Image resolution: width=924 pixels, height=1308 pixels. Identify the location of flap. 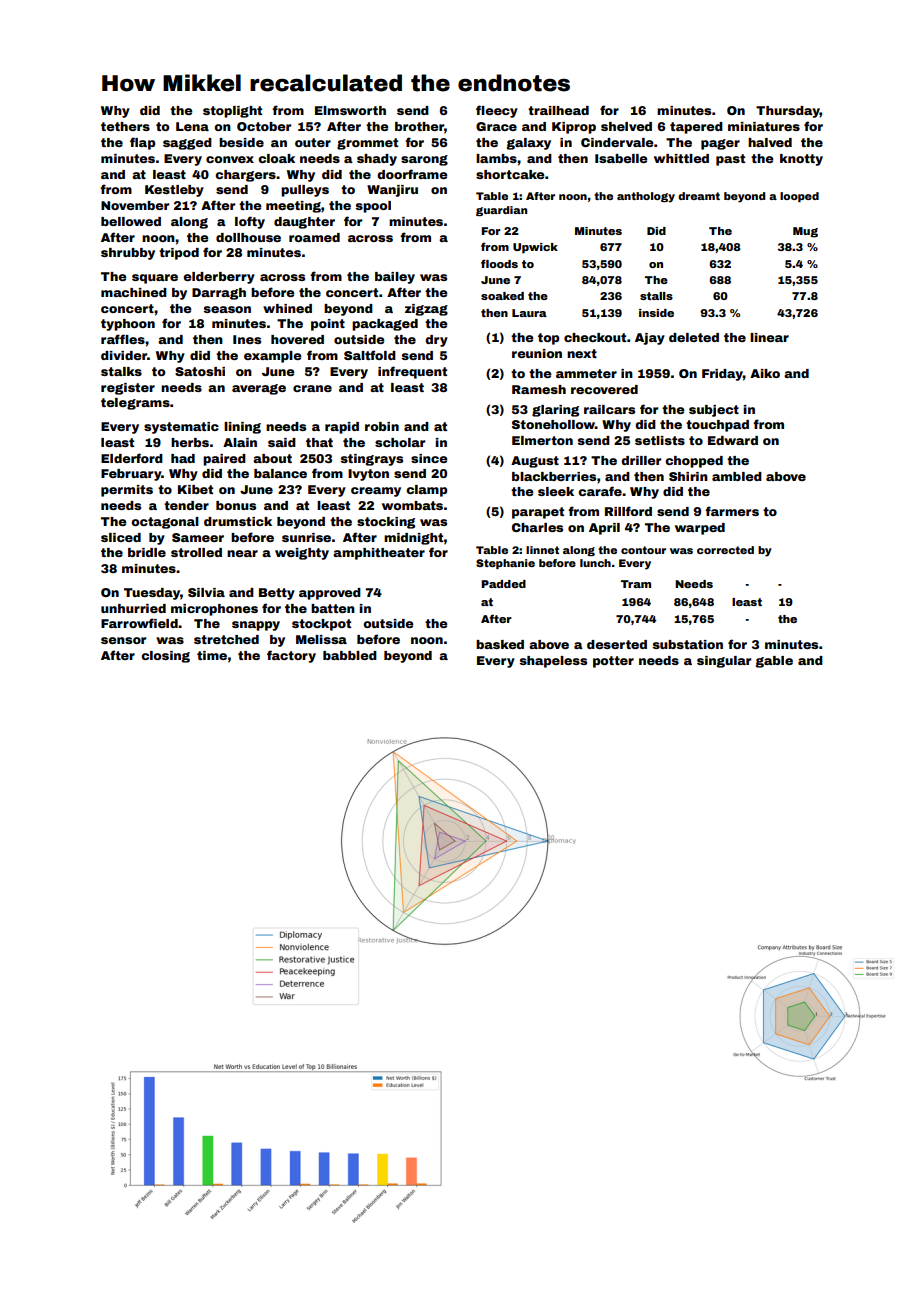
(142, 143).
